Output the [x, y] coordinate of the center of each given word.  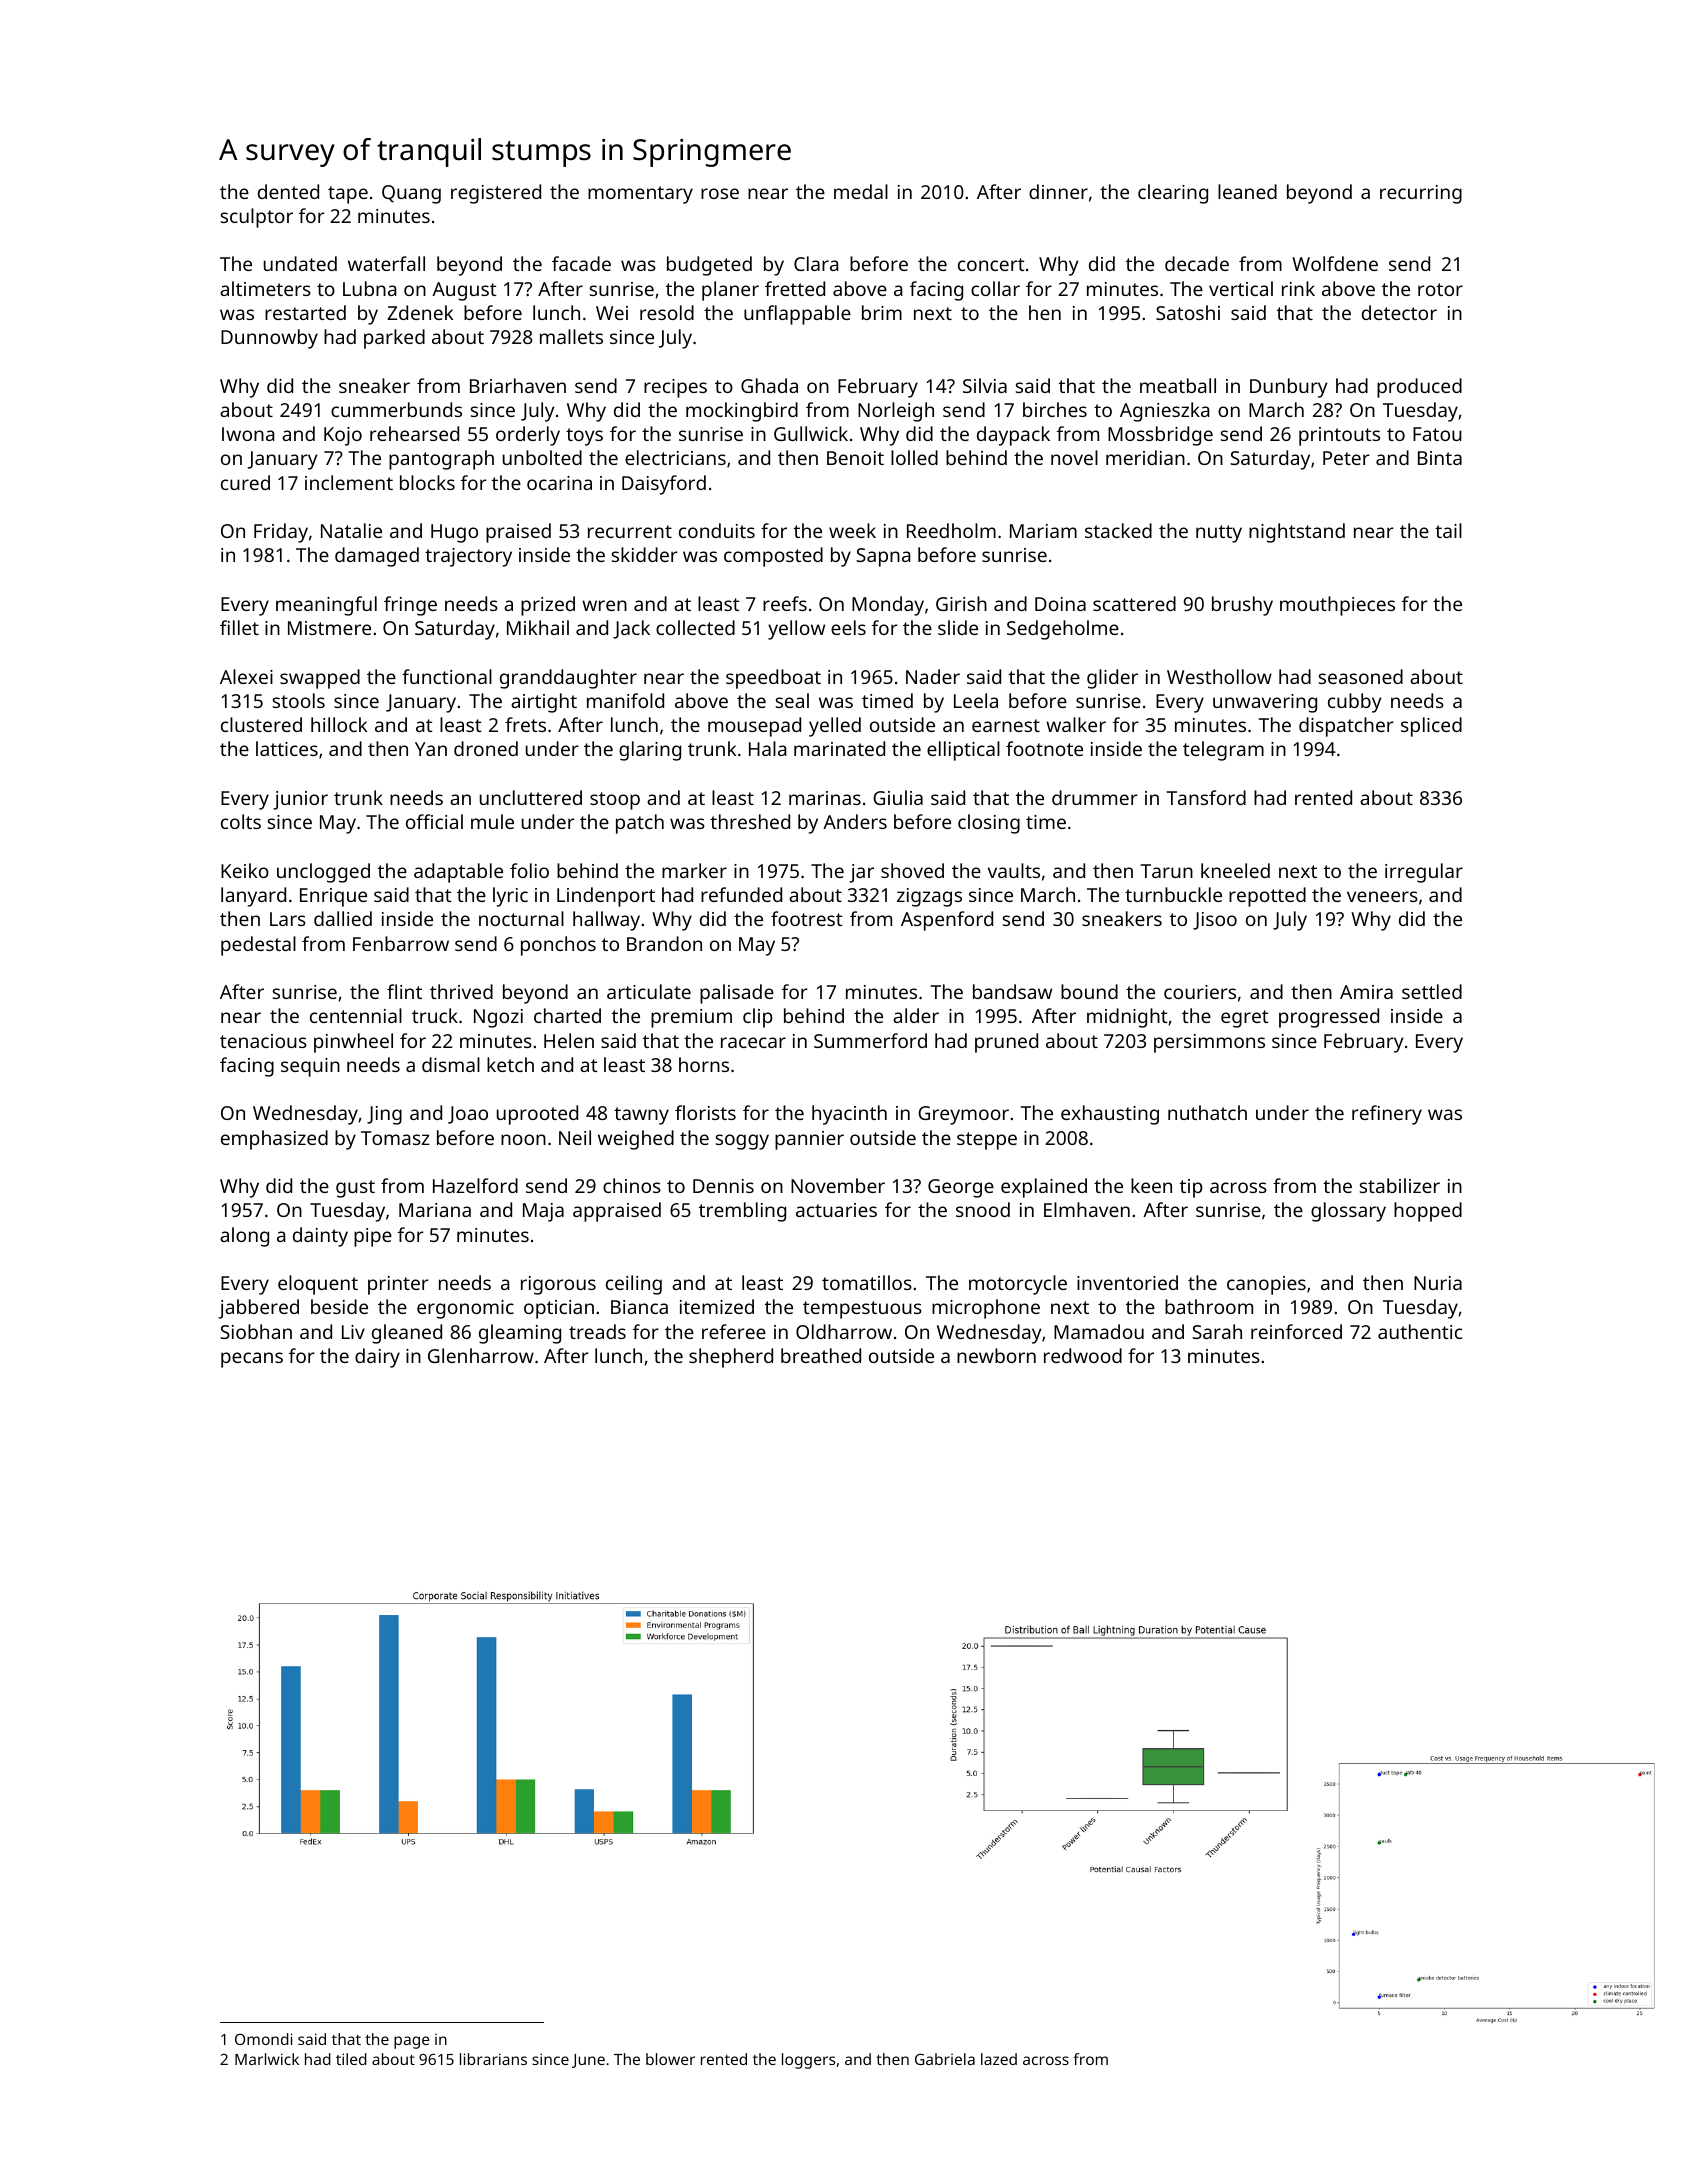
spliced [1431, 727]
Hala [768, 748]
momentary [640, 195]
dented [288, 191]
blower [670, 2059]
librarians [493, 2059]
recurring [1421, 194]
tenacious [263, 1041]
